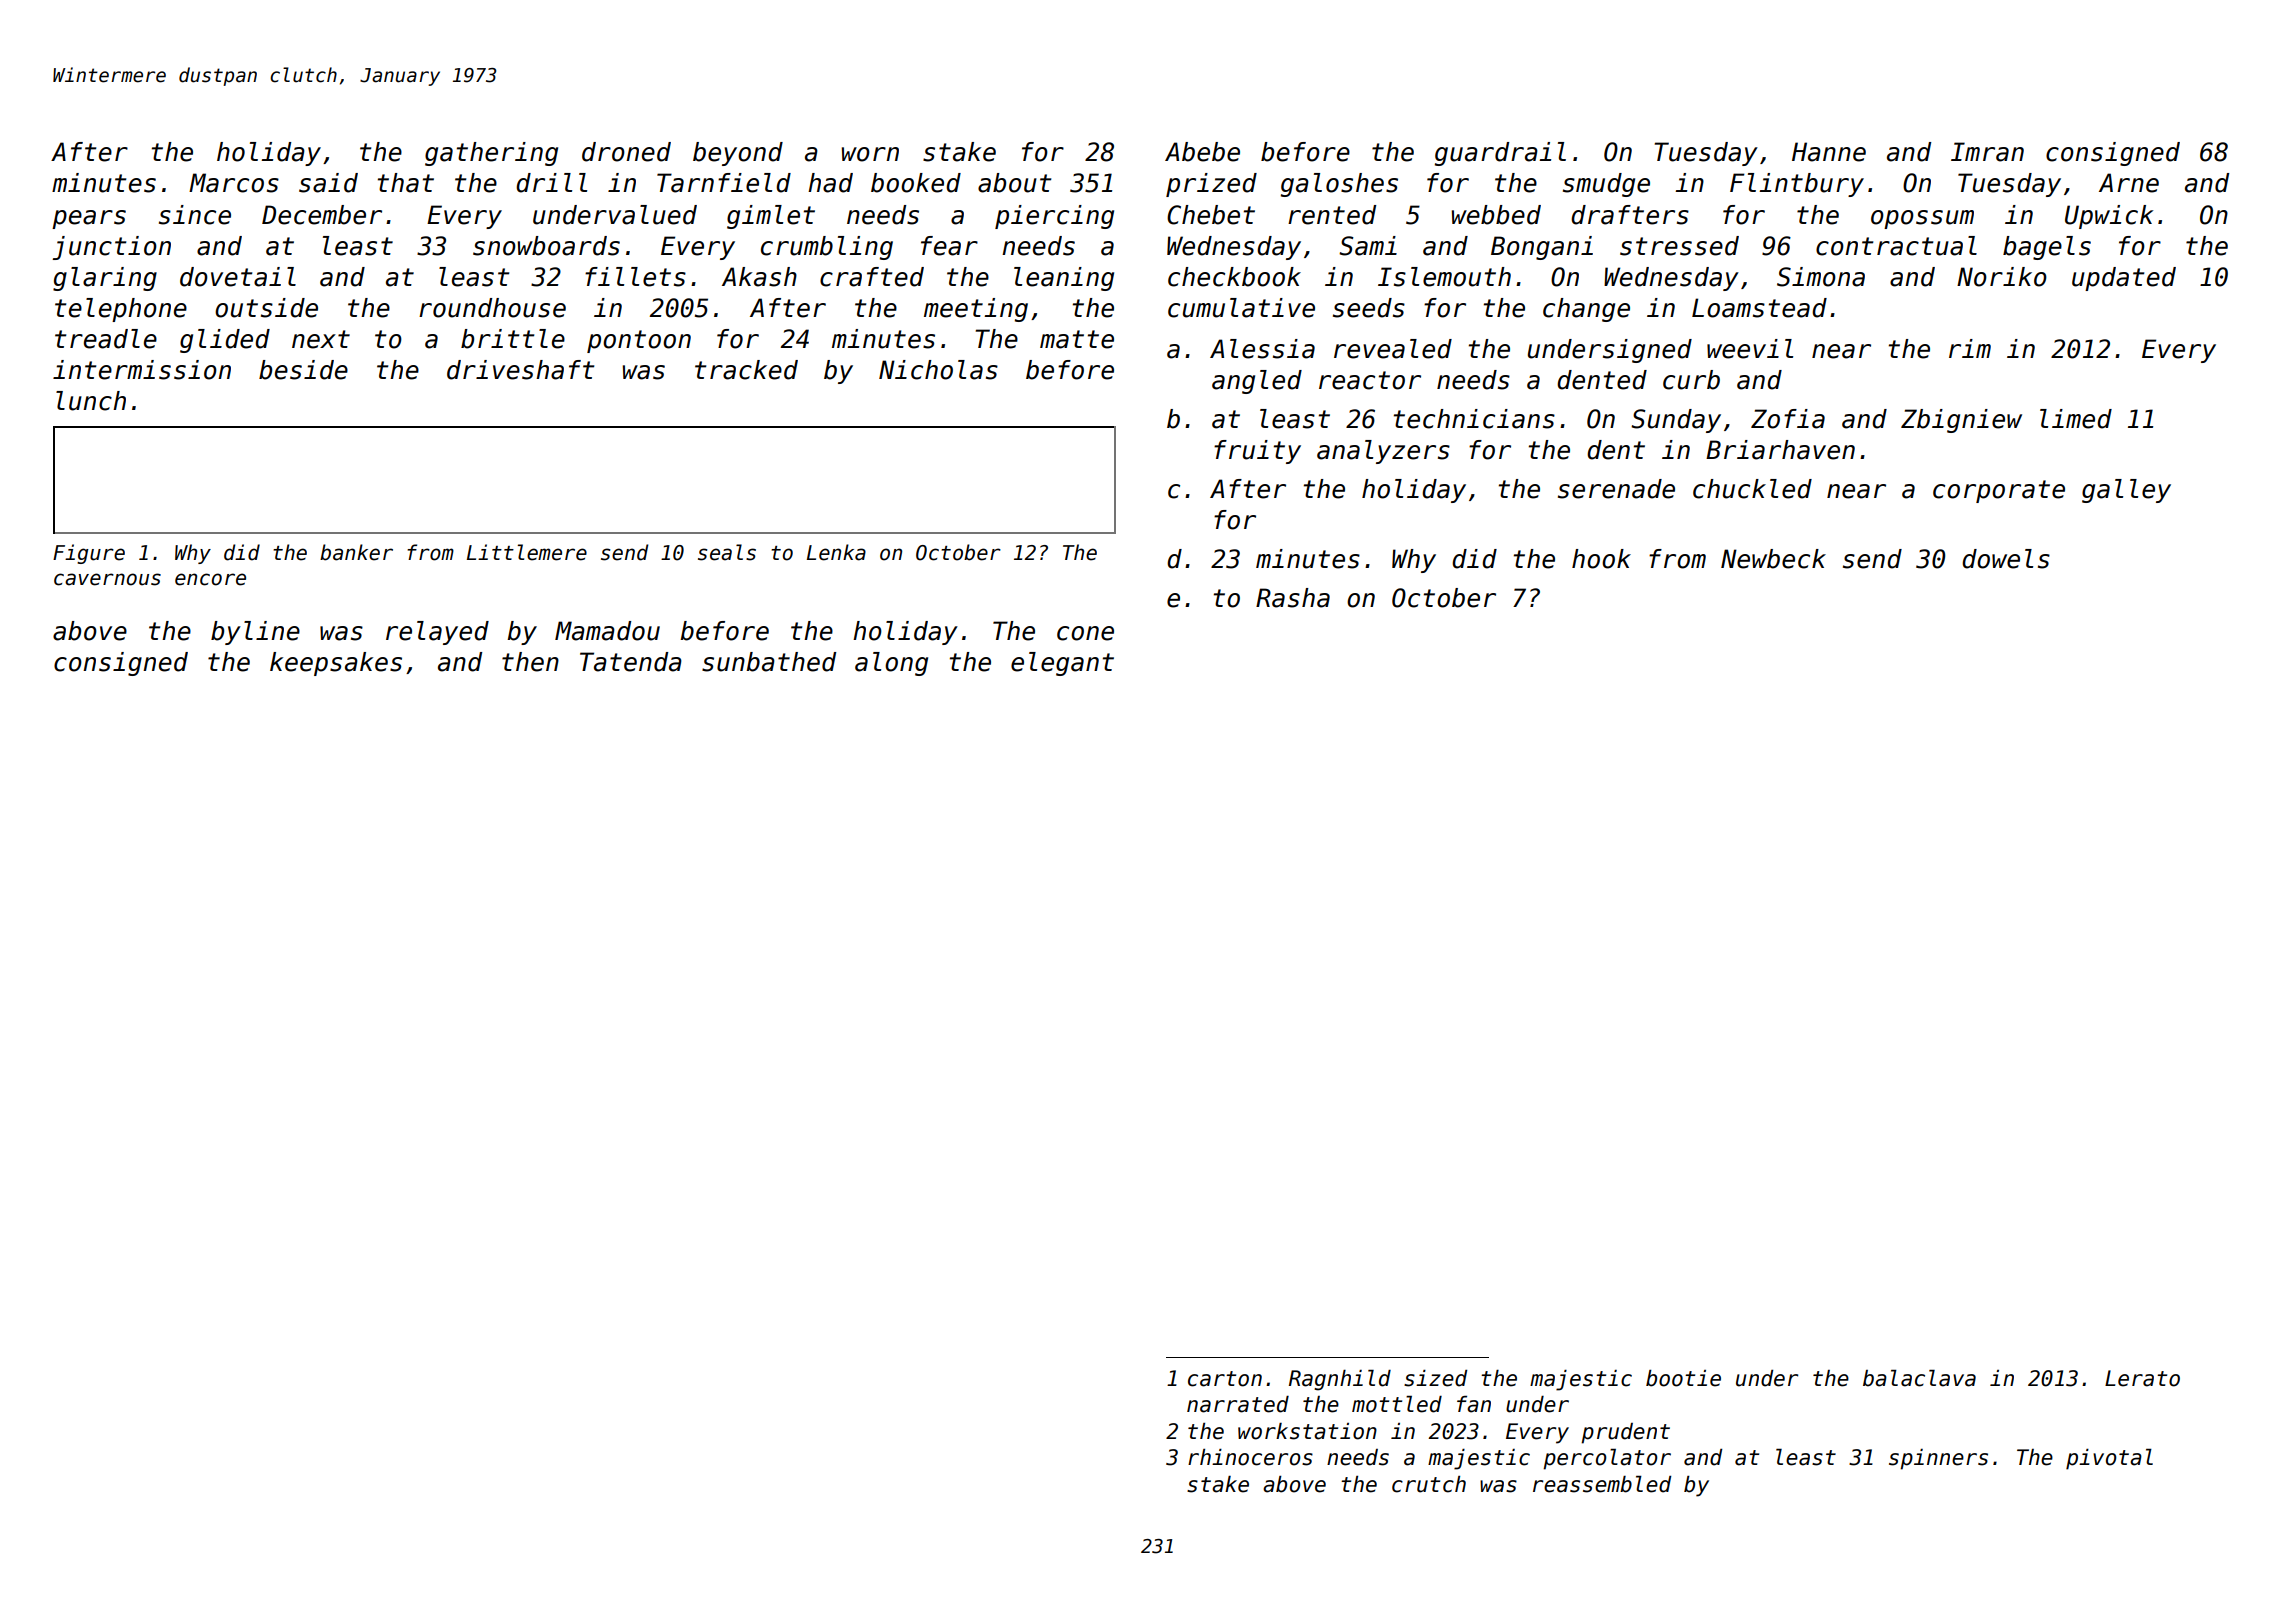  I want to click on dovetail, so click(238, 277).
